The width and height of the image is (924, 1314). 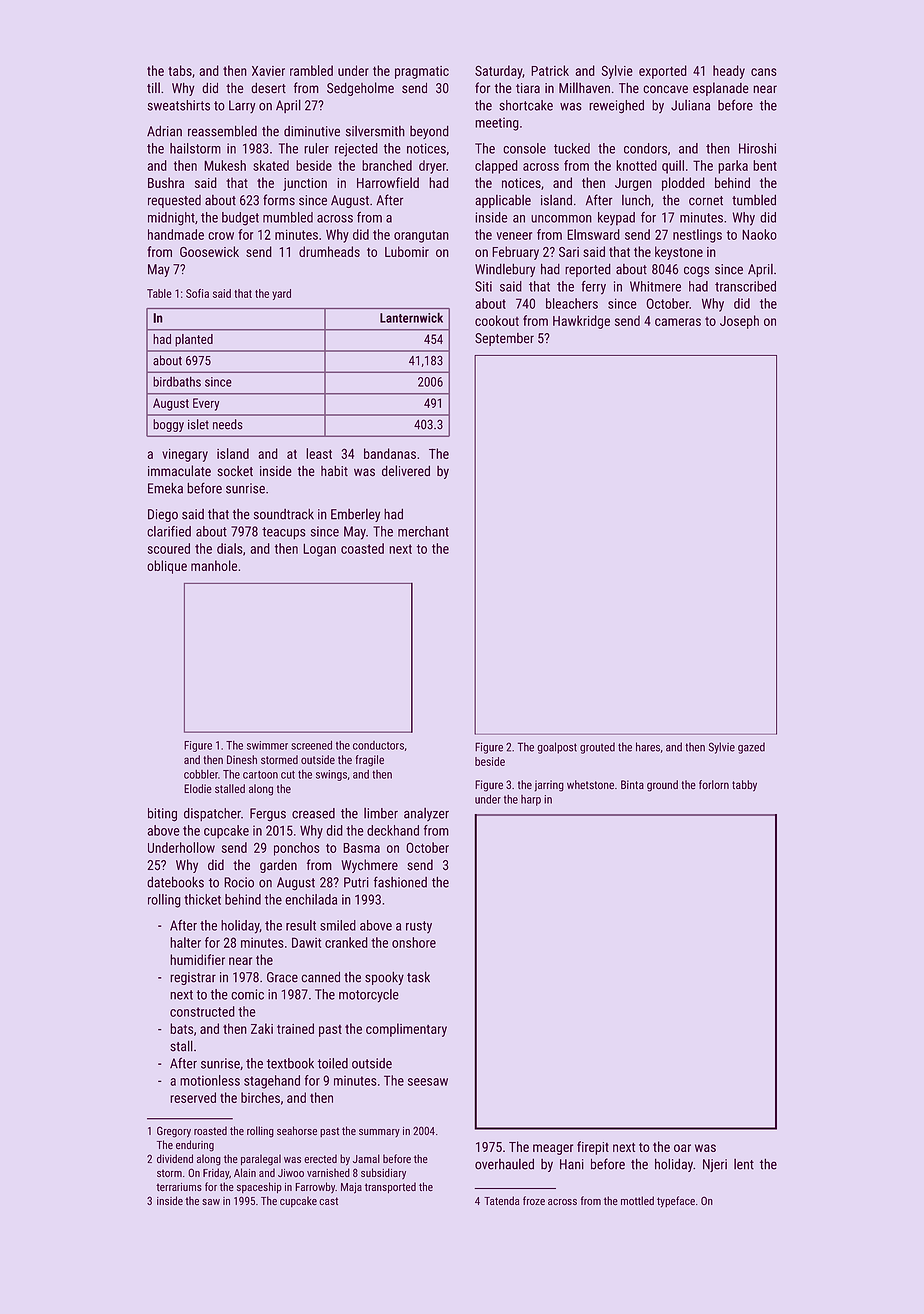 I want to click on skated, so click(x=271, y=165).
